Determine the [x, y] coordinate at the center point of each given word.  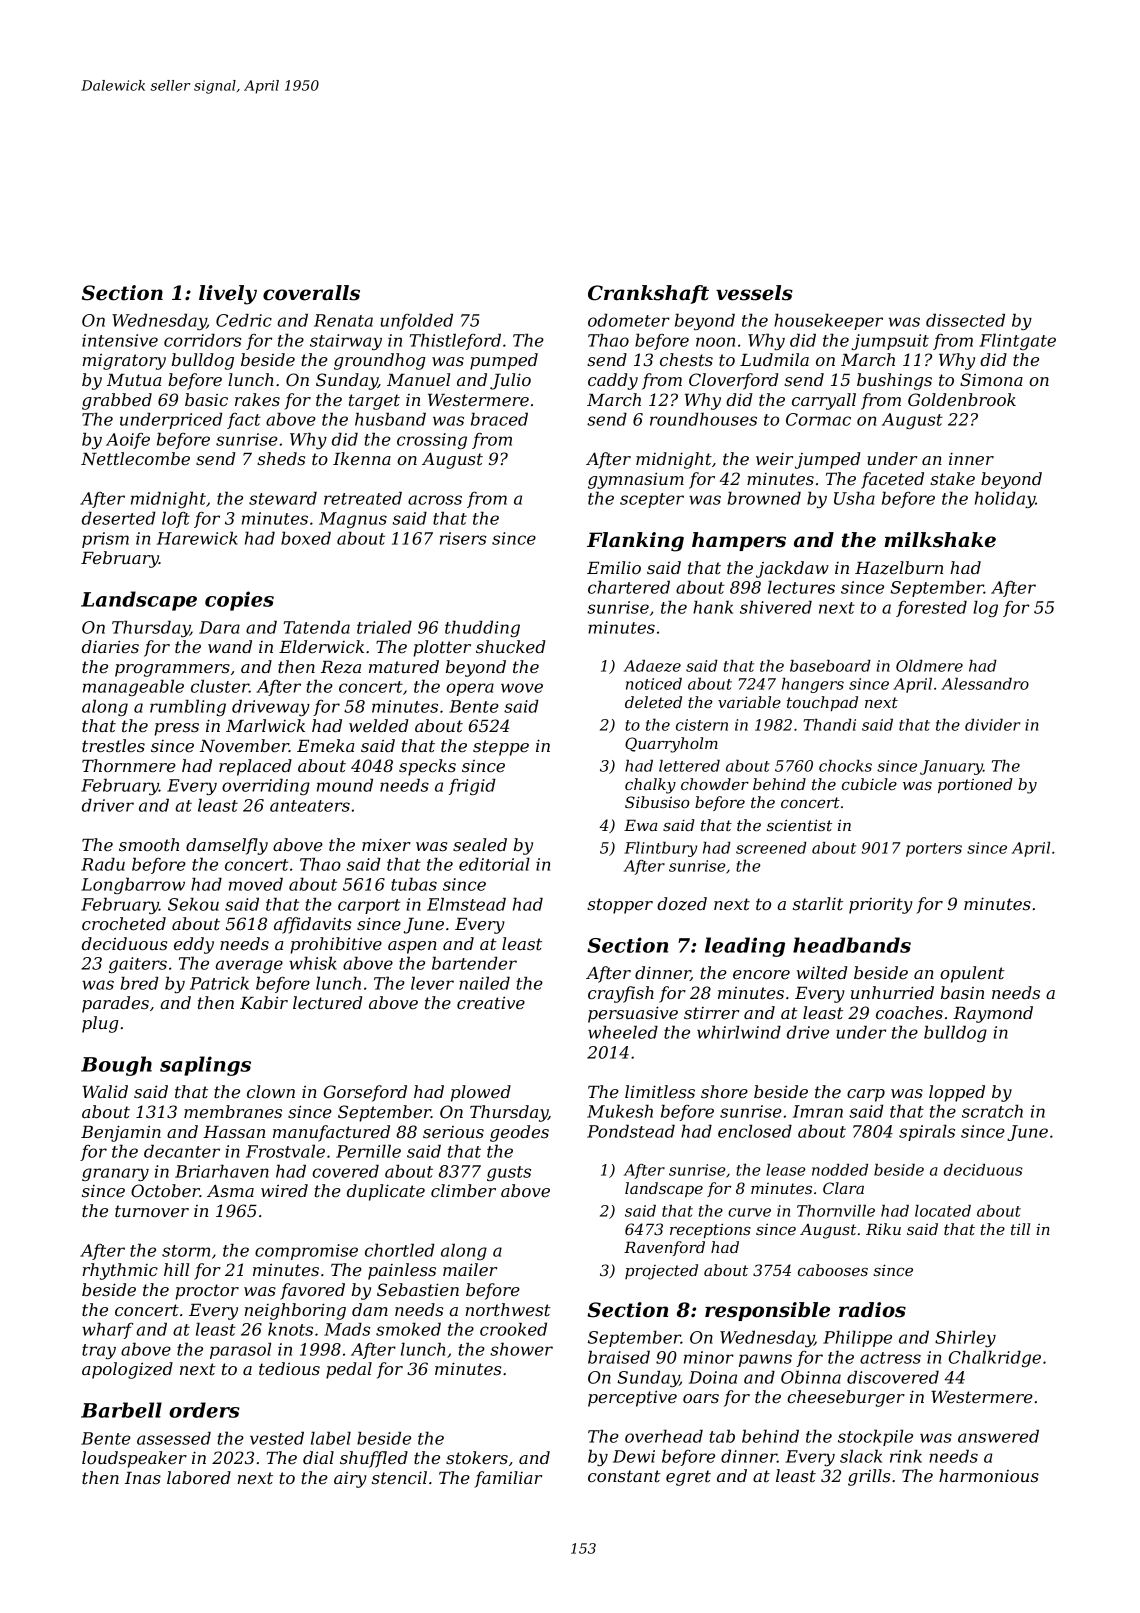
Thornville [836, 1211]
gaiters [138, 965]
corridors [203, 340]
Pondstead [631, 1131]
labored [199, 1477]
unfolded [416, 321]
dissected [965, 320]
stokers [477, 1457]
